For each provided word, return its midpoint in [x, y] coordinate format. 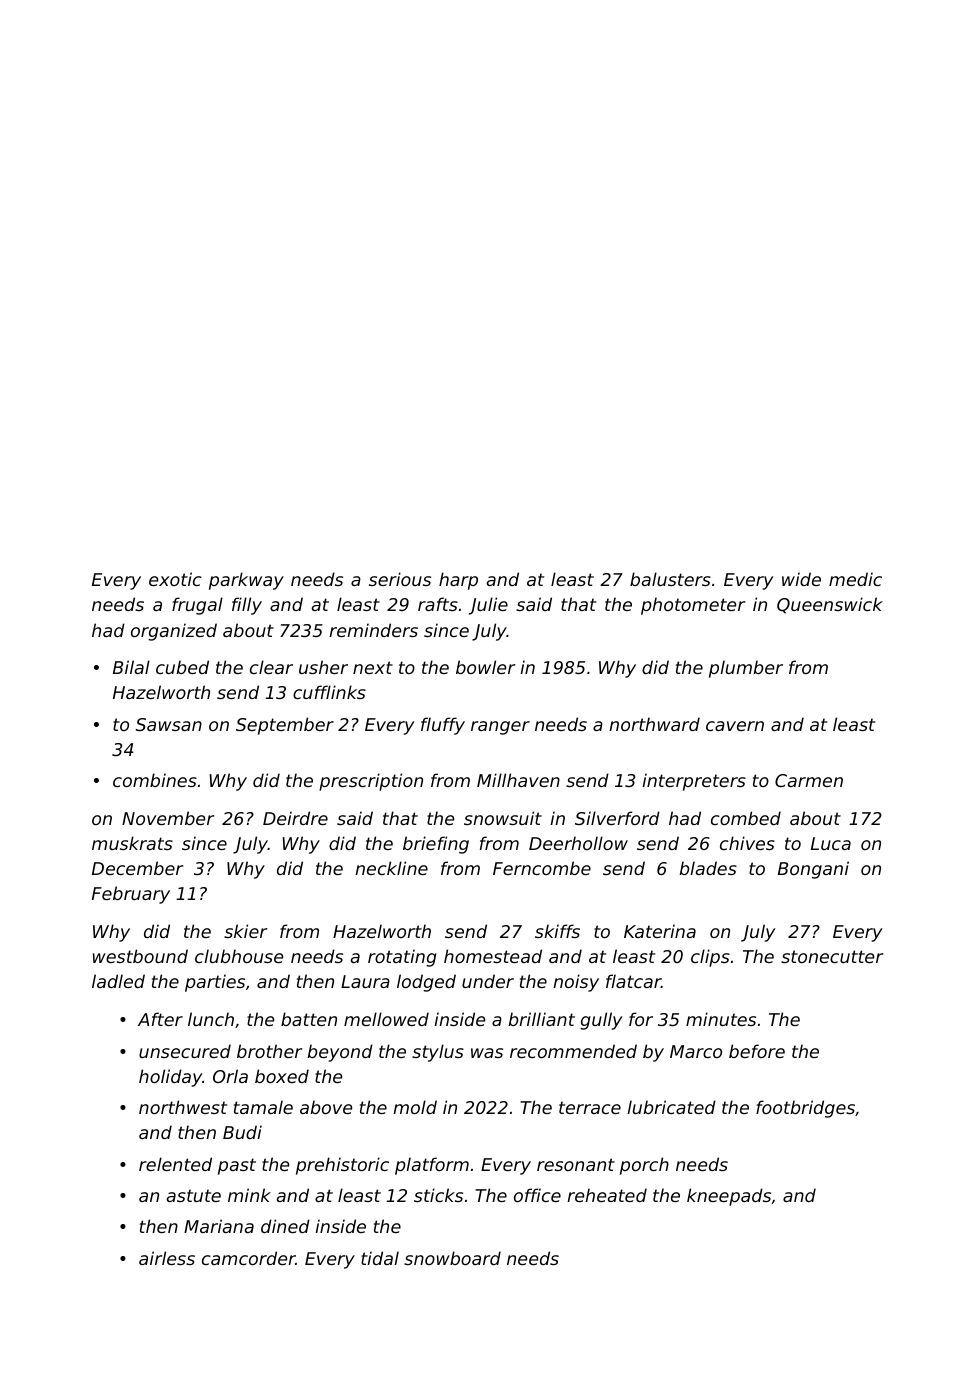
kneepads [729, 1197]
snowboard [452, 1258]
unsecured [185, 1051]
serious [400, 579]
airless [167, 1258]
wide [801, 579]
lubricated [671, 1107]
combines [155, 780]
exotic [175, 579]
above [326, 1107]
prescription [371, 782]
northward [654, 724]
